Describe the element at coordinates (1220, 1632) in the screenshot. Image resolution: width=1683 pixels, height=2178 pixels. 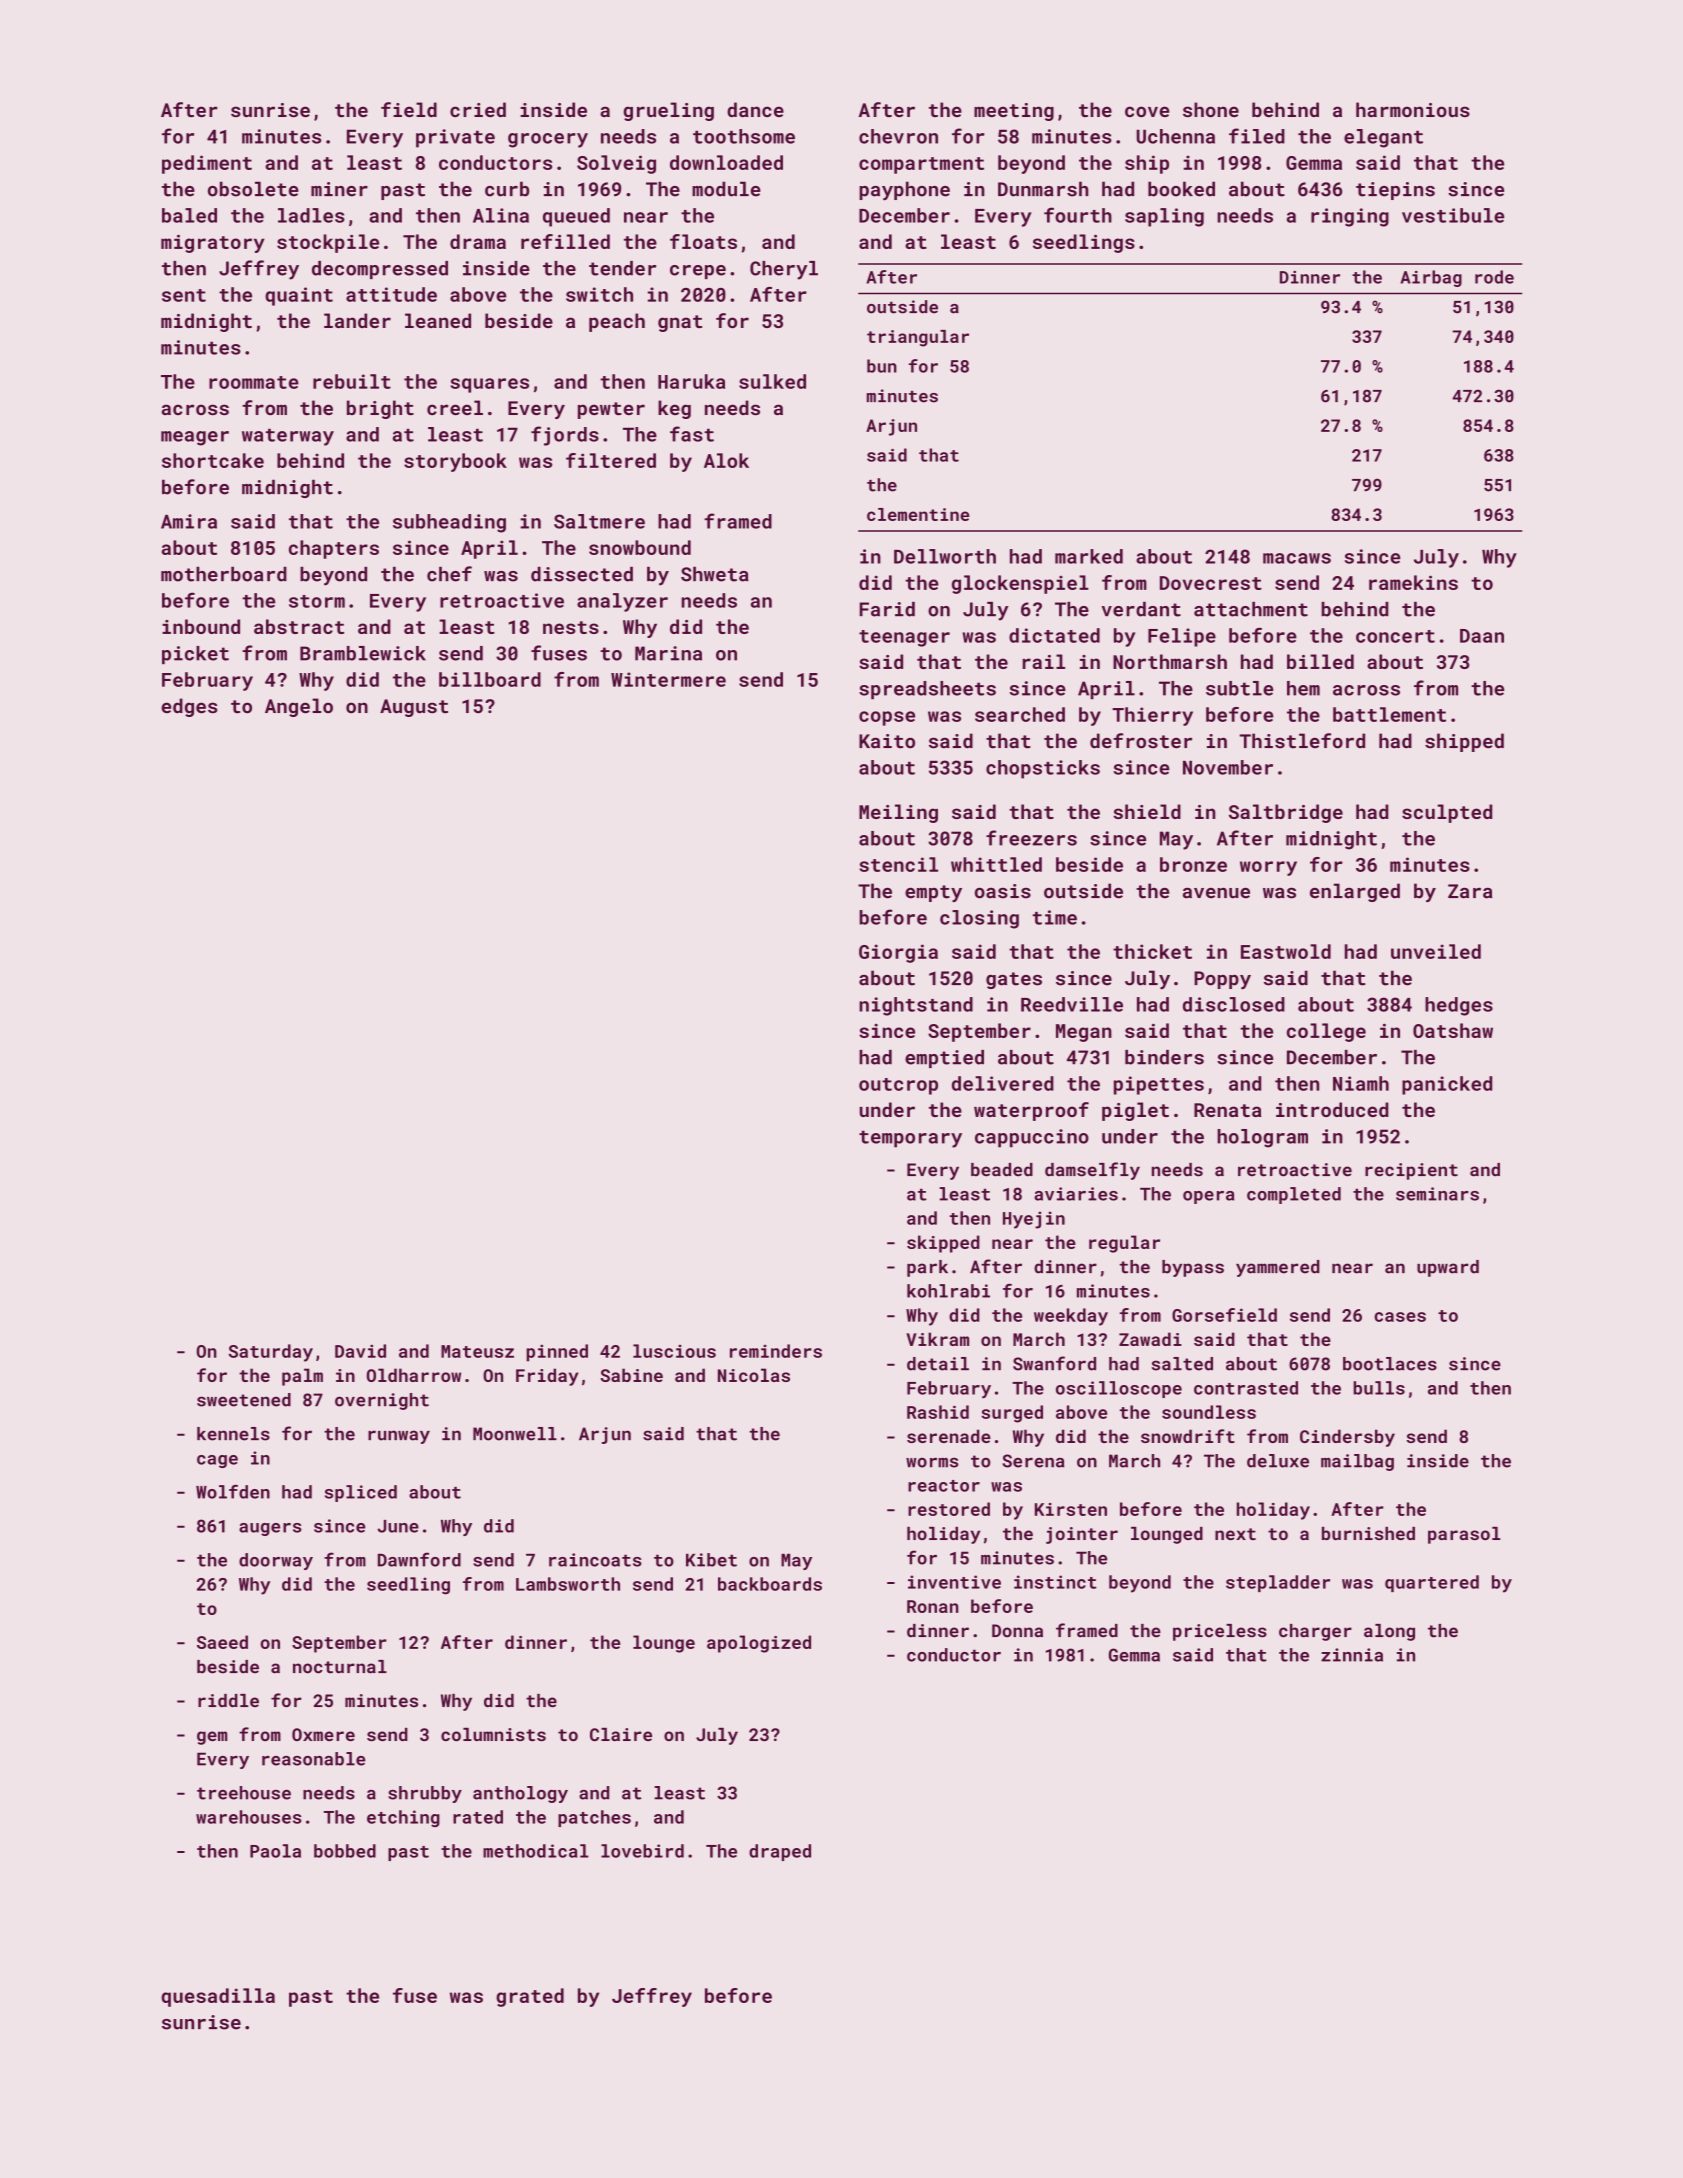
I see `priceless` at that location.
